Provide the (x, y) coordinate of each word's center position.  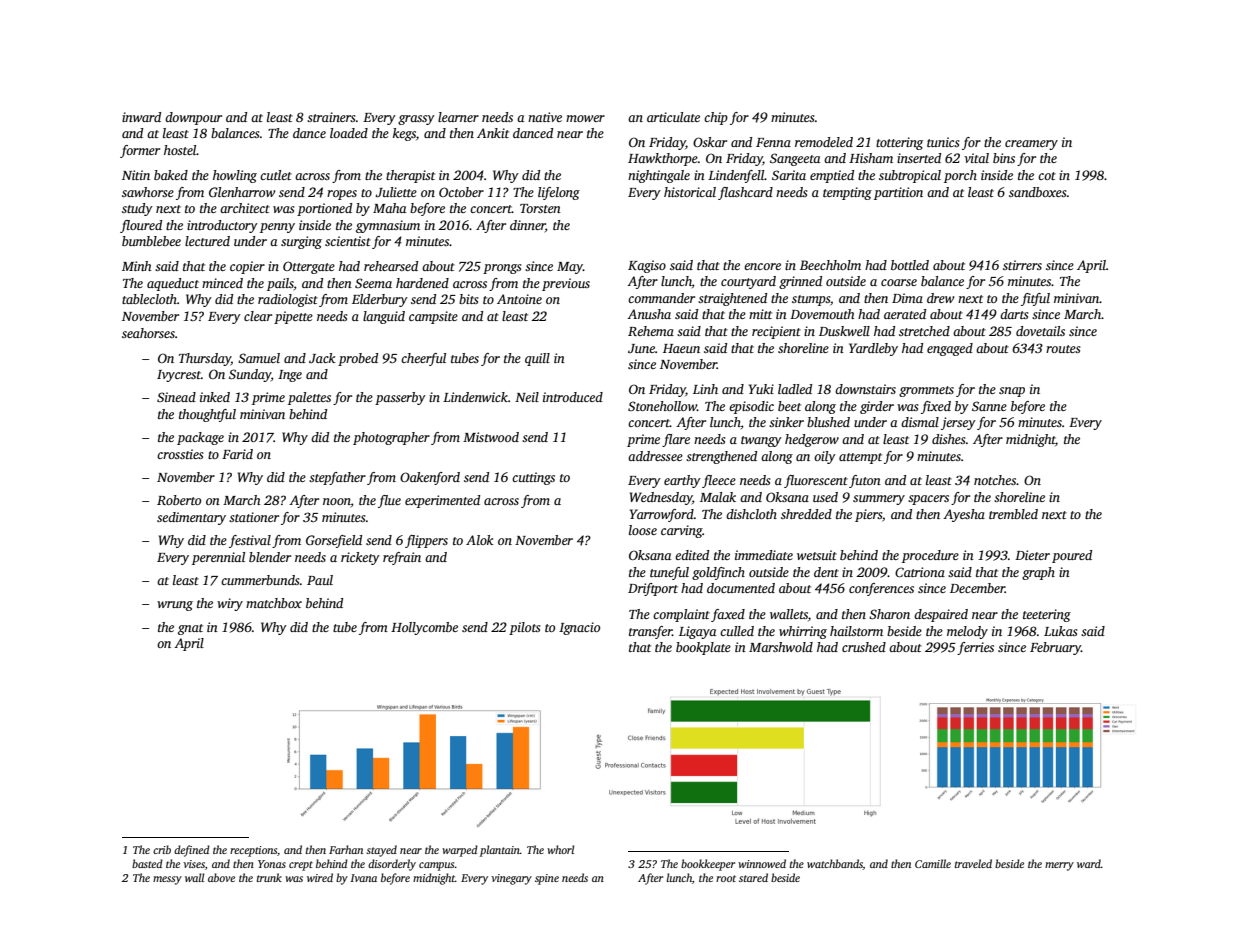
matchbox (274, 603)
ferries (975, 648)
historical (690, 192)
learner (458, 117)
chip (716, 118)
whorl (560, 849)
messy (167, 880)
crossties (180, 454)
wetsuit (817, 555)
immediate (764, 555)
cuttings (533, 478)
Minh (137, 266)
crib (162, 849)
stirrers (1022, 265)
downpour (193, 118)
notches (995, 480)
